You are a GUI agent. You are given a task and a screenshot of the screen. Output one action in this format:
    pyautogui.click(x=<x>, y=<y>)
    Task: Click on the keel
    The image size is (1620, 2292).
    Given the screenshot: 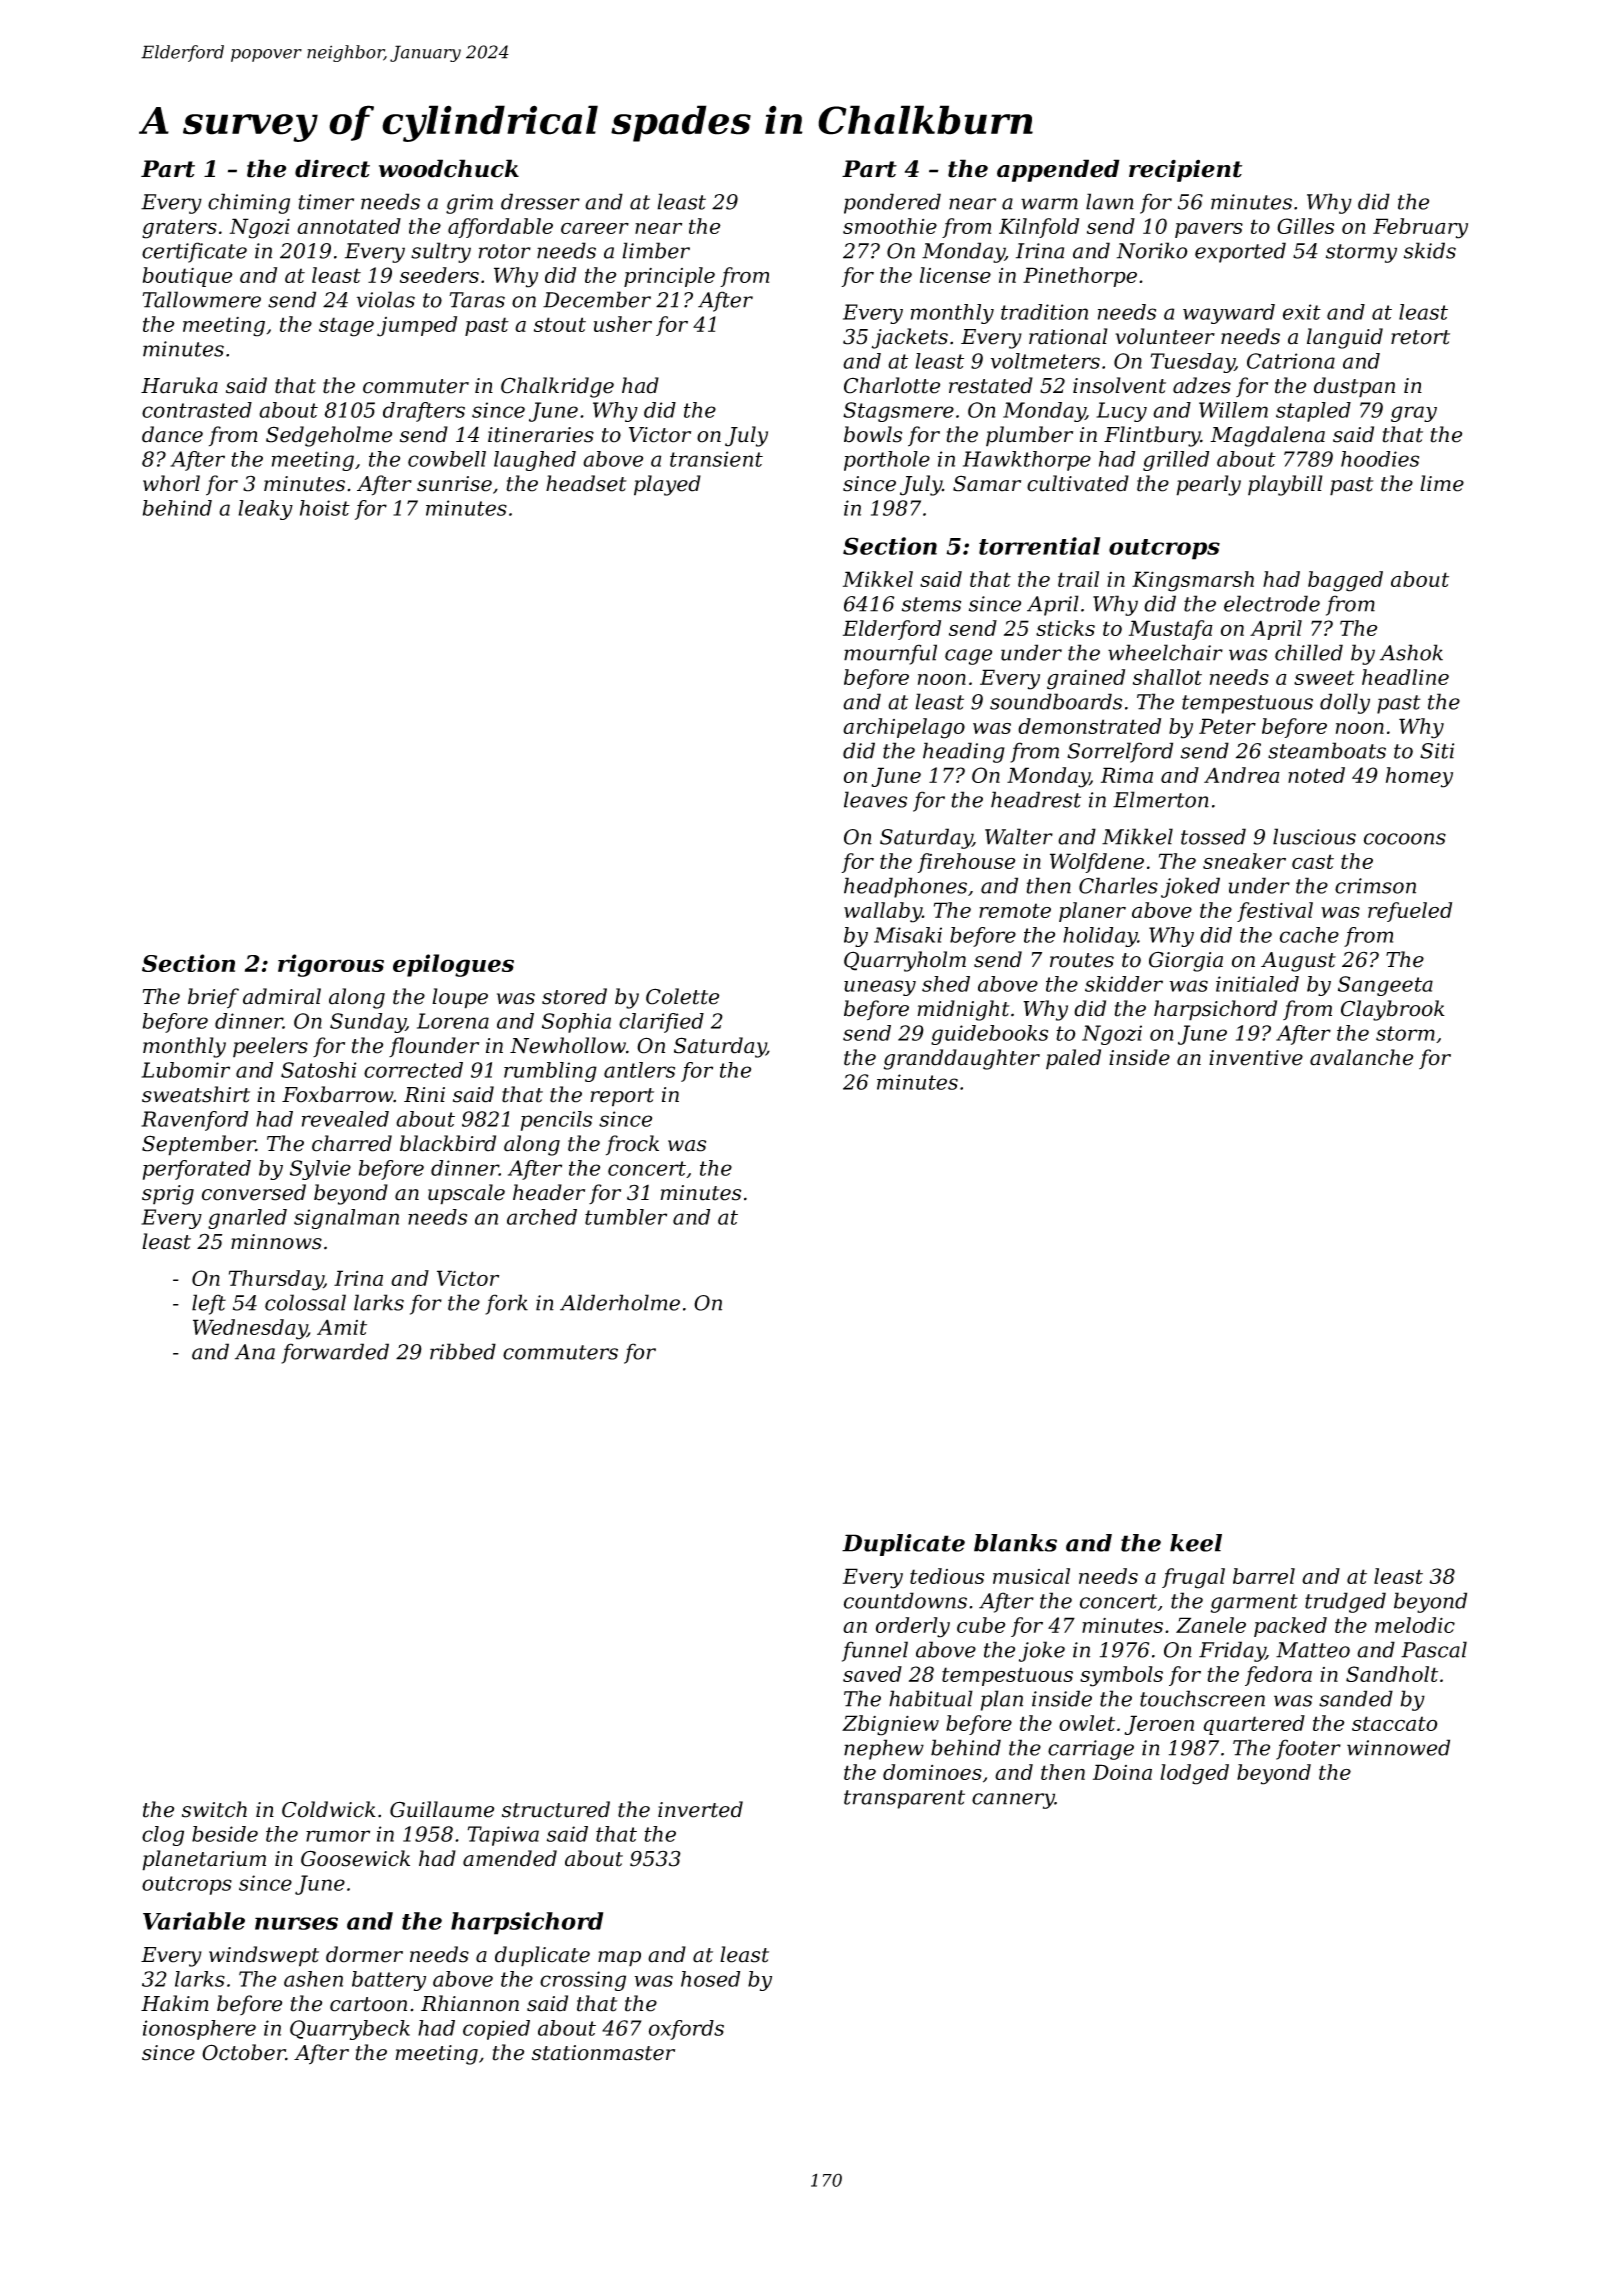 What is the action you would take?
    pyautogui.click(x=1196, y=1543)
